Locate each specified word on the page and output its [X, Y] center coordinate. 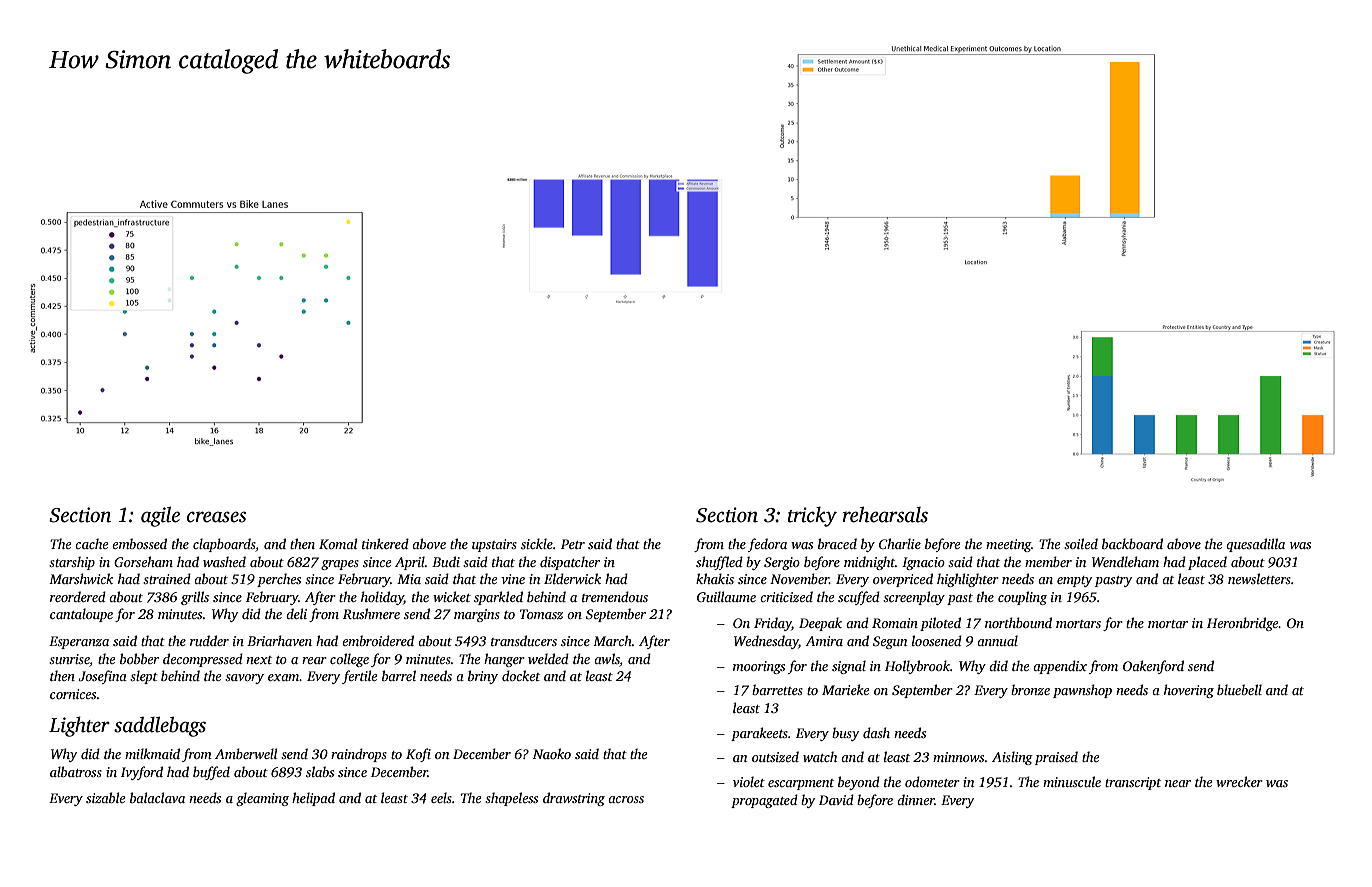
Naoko [552, 753]
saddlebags [160, 726]
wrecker [1239, 781]
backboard [1132, 543]
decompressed [203, 660]
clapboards [224, 545]
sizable [105, 797]
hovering [1189, 691]
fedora [767, 545]
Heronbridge [1243, 624]
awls [607, 658]
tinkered [385, 543]
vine [513, 579]
